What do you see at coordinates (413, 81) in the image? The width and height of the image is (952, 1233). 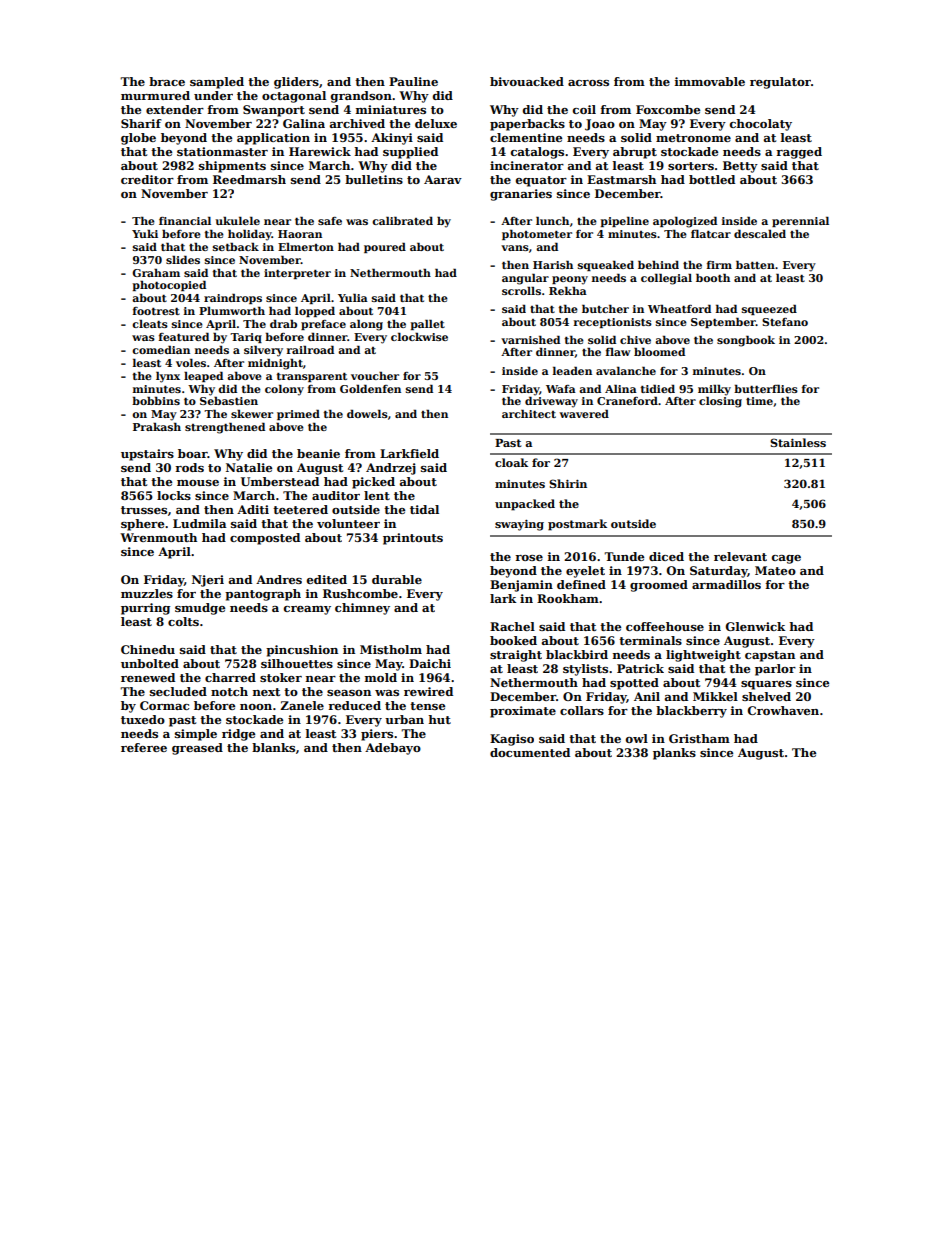 I see `Pauline` at bounding box center [413, 81].
